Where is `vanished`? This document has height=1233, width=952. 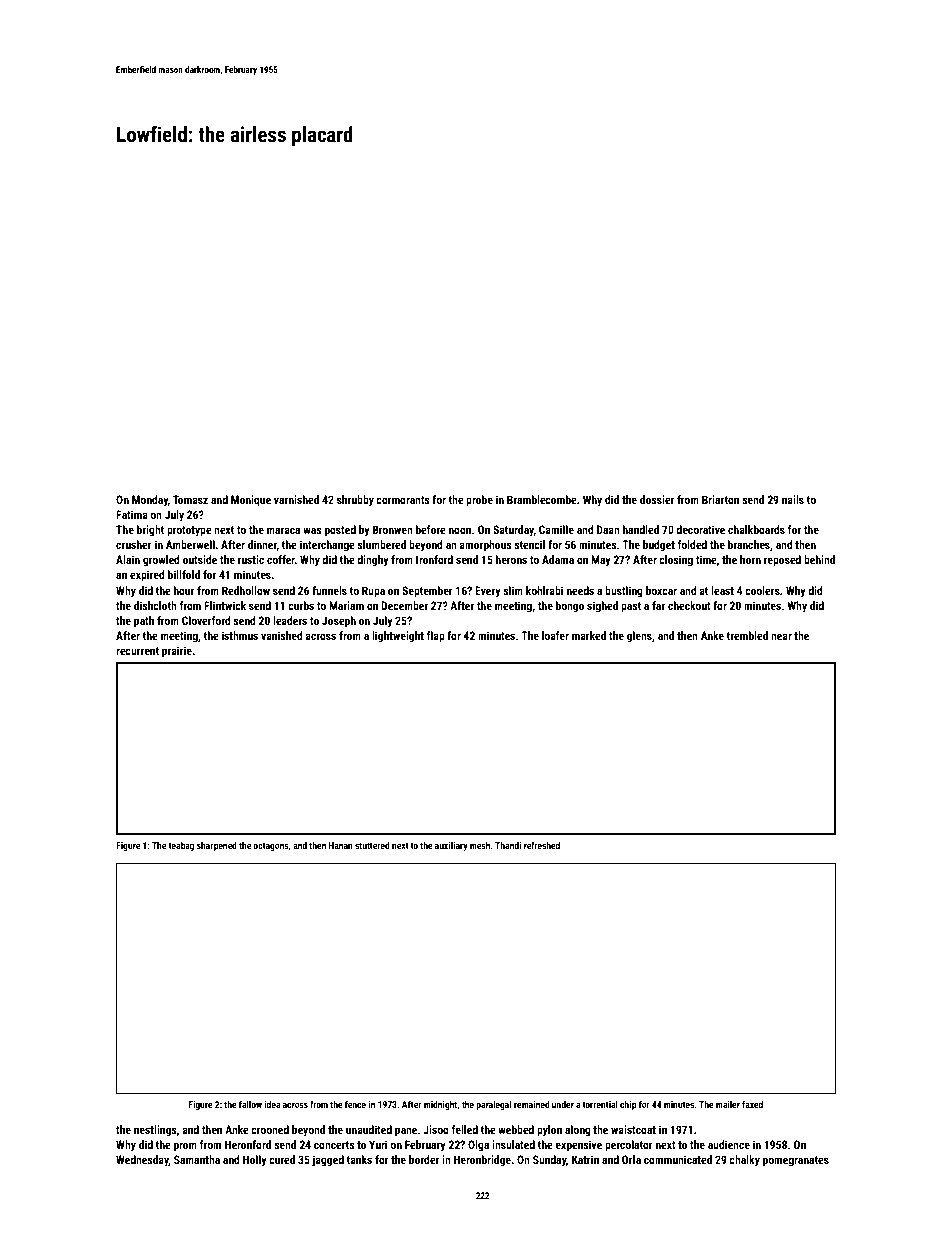 vanished is located at coordinates (282, 635).
